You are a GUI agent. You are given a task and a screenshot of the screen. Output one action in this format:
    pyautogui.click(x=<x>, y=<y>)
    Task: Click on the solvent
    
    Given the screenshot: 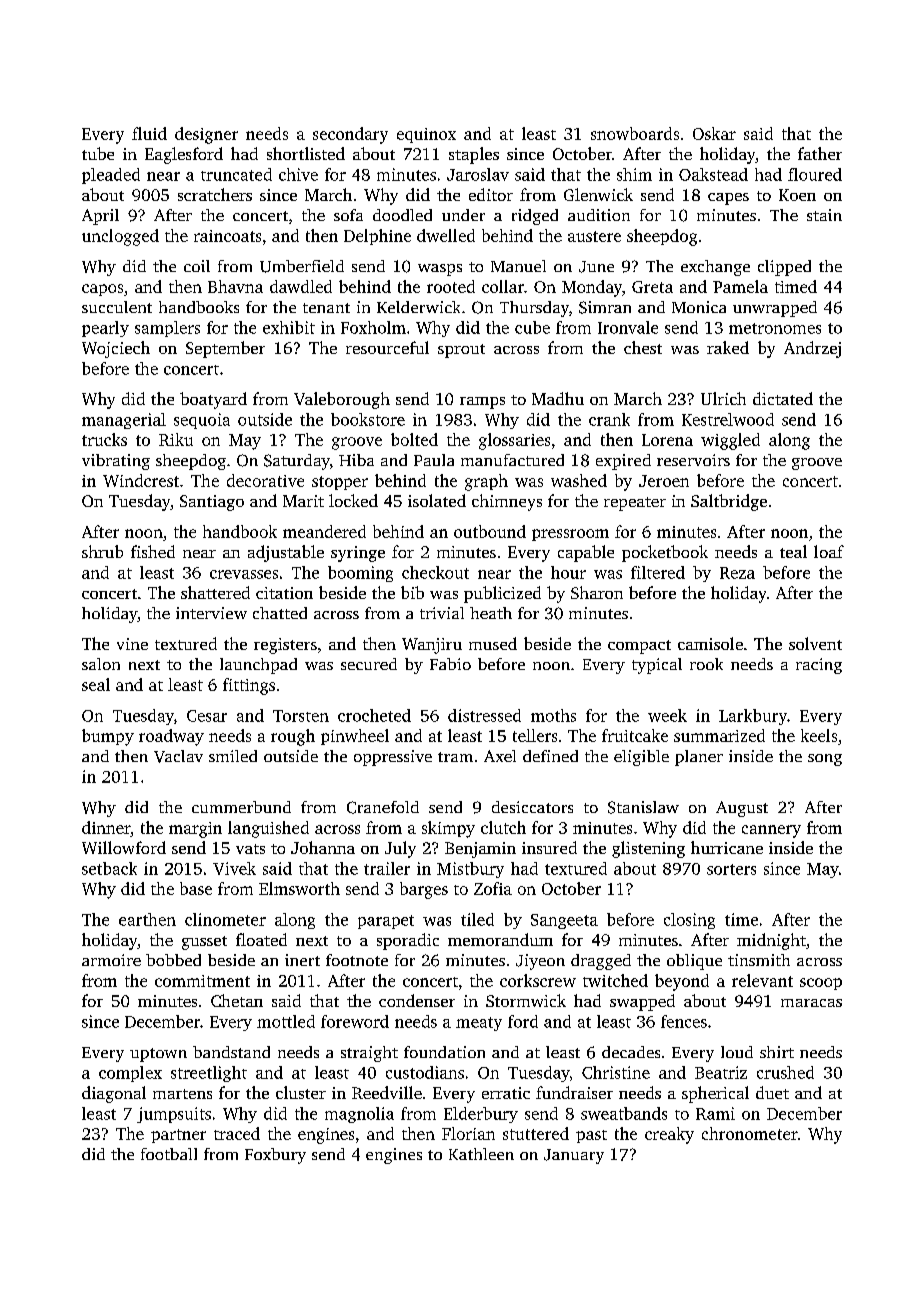 What is the action you would take?
    pyautogui.click(x=815, y=643)
